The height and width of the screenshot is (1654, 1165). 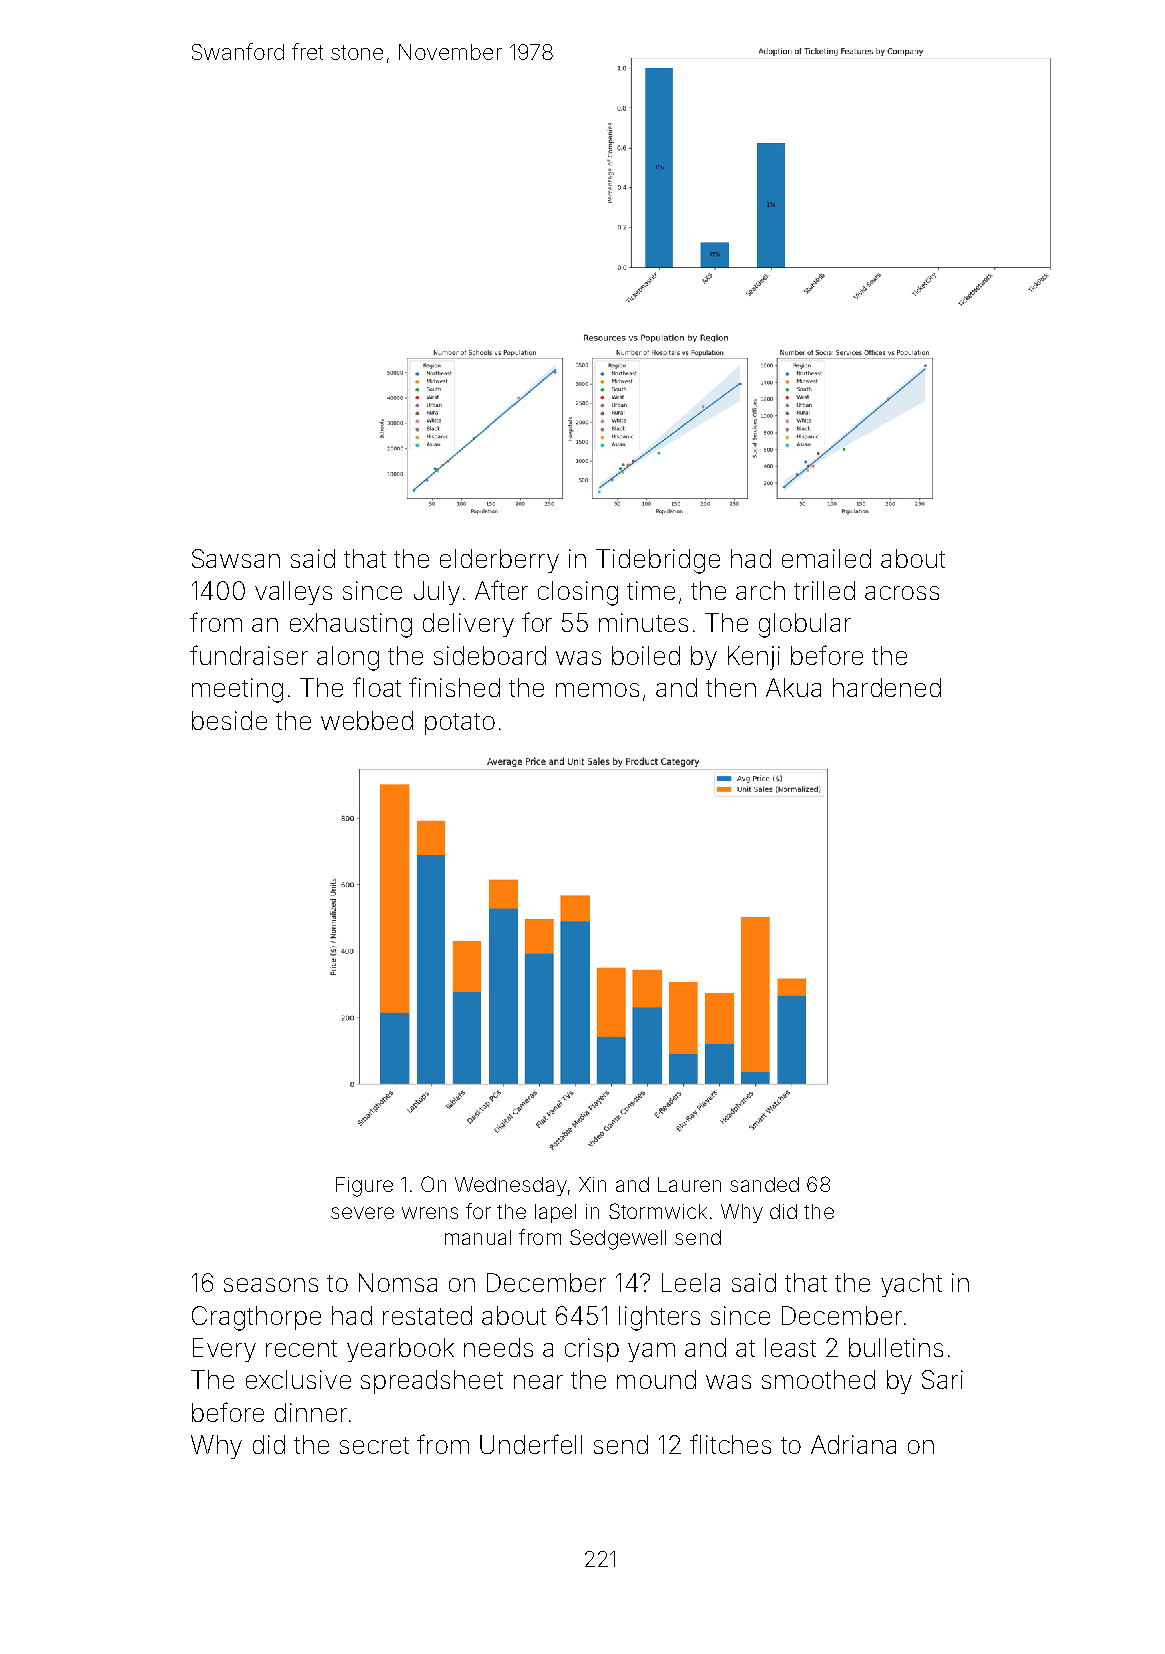 What do you see at coordinates (592, 1184) in the screenshot?
I see `Xin` at bounding box center [592, 1184].
